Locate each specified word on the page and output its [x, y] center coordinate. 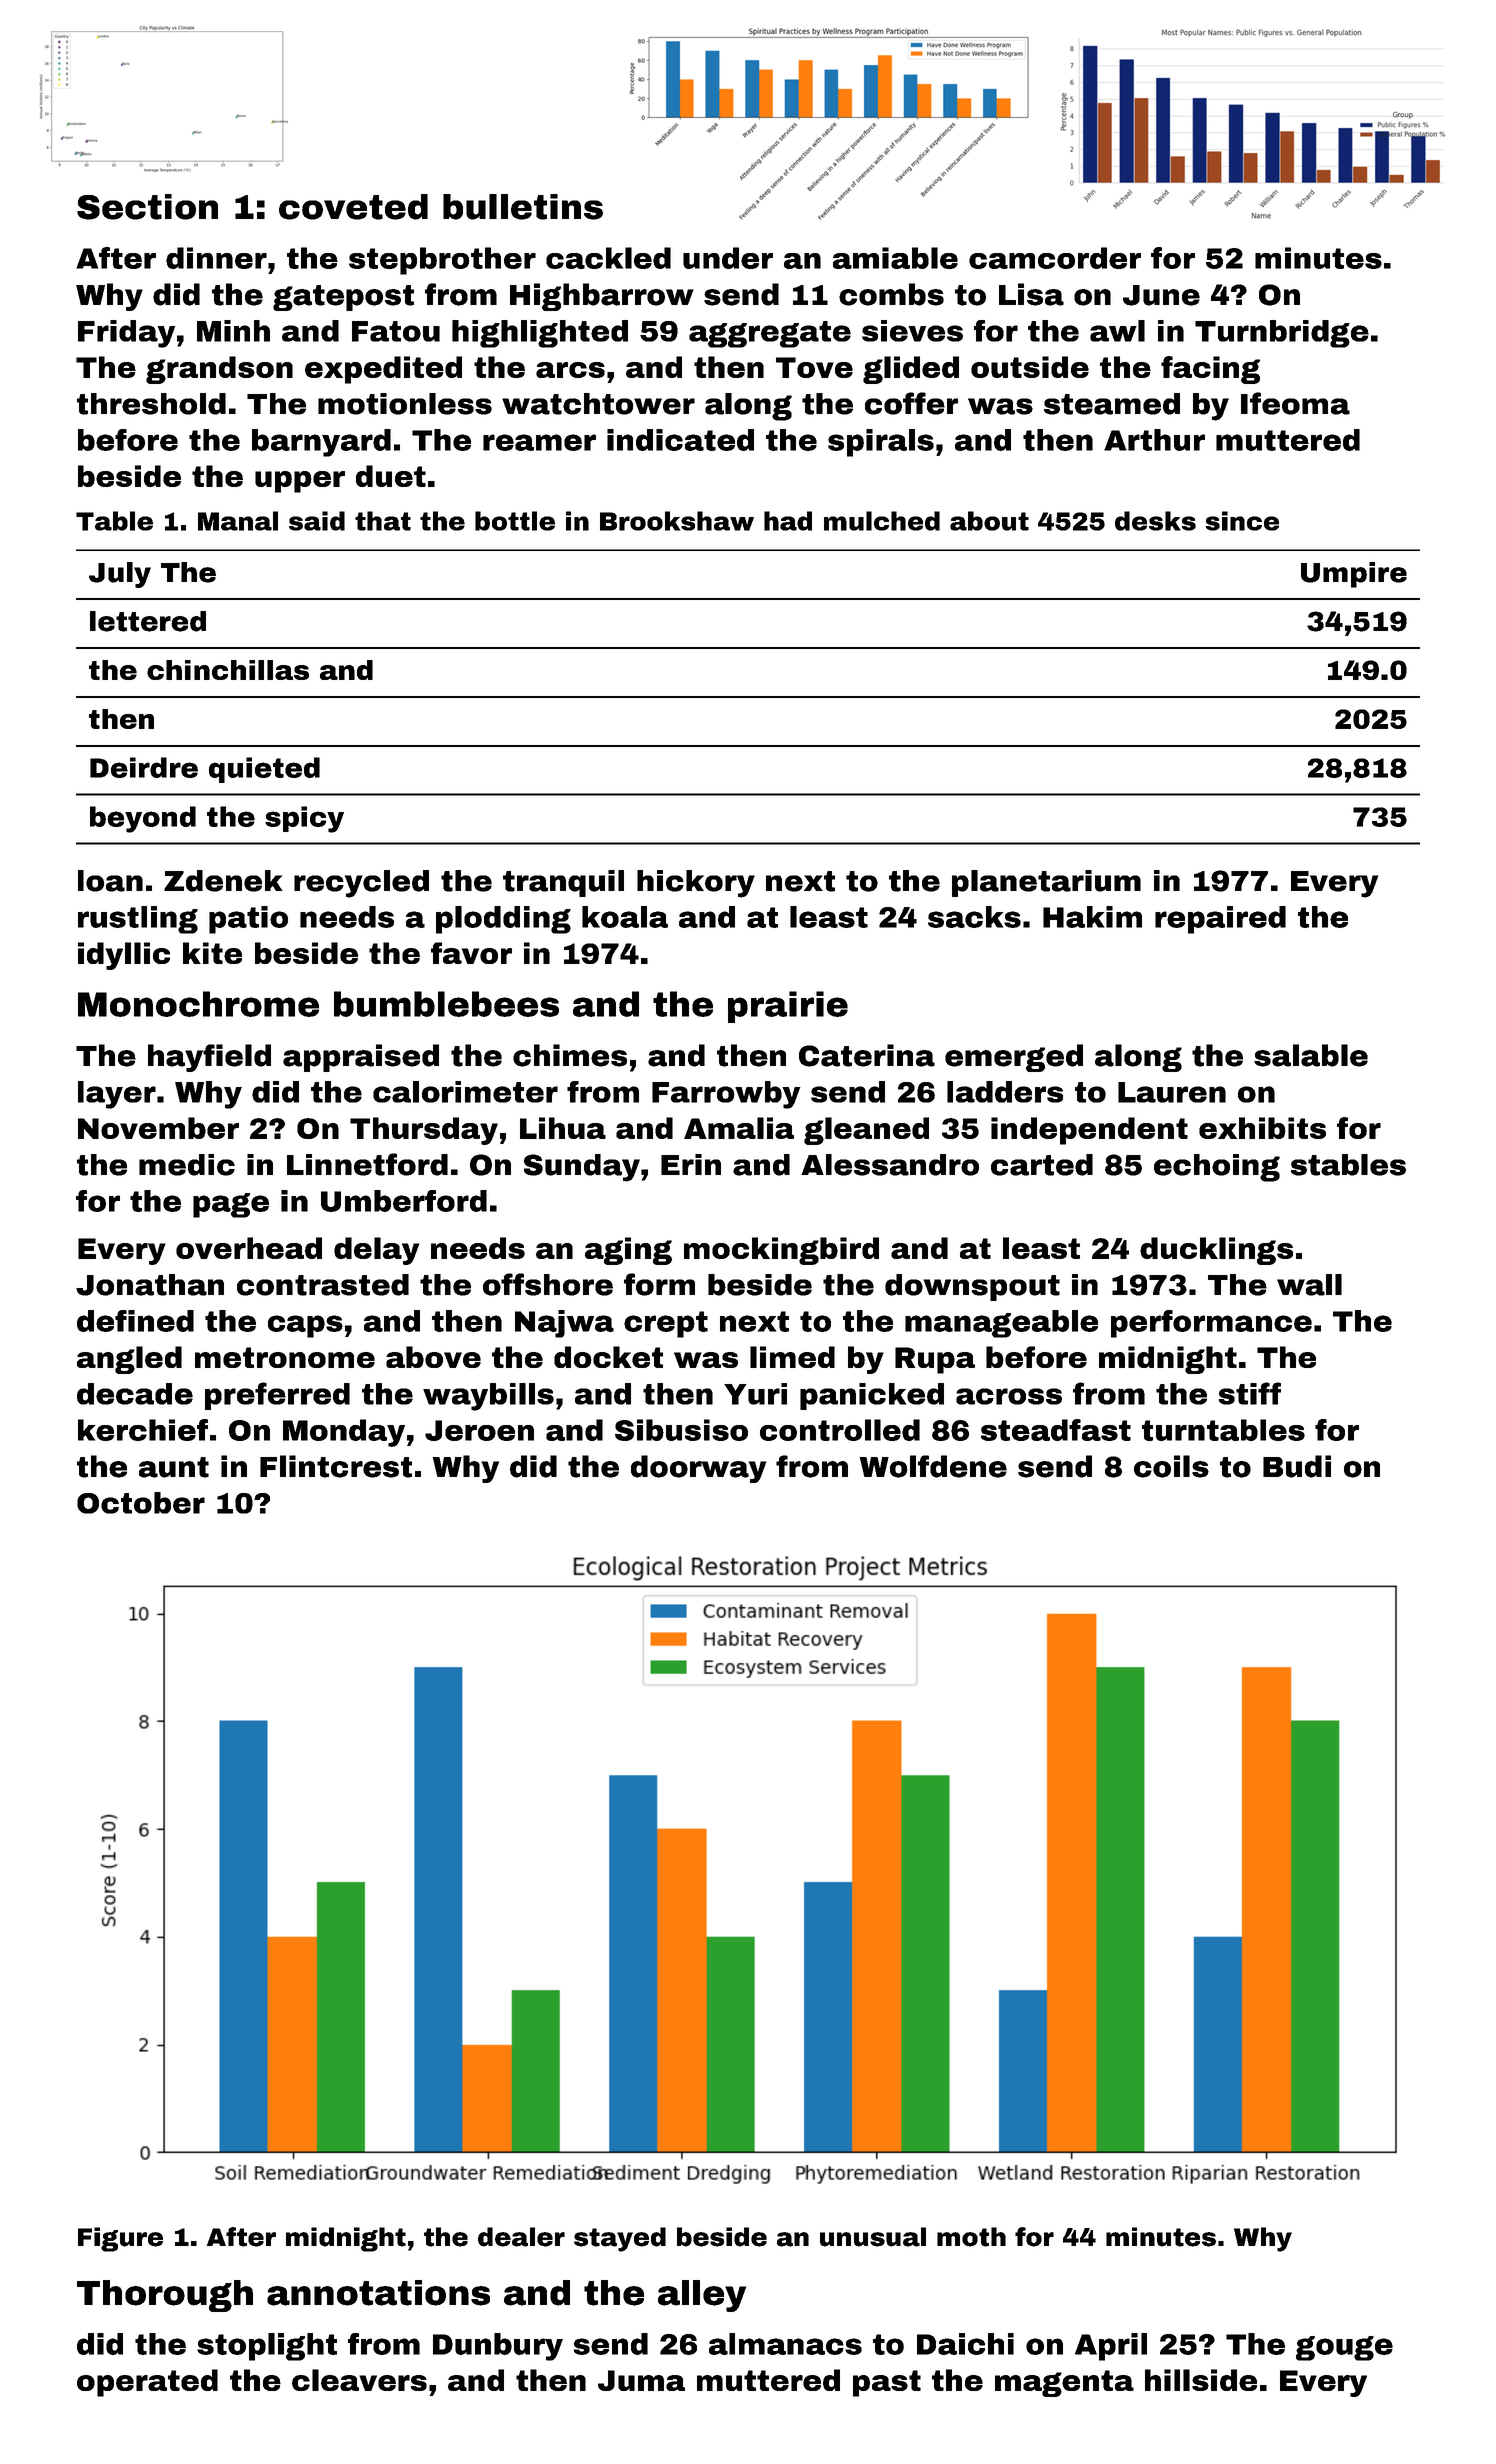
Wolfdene [933, 1466]
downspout [972, 1287]
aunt [174, 1467]
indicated [680, 440]
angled [129, 1360]
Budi [1297, 1466]
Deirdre [144, 767]
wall [1309, 1285]
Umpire [1354, 575]
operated [147, 2383]
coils [1171, 1466]
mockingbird [781, 1251]
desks [1155, 521]
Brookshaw [677, 521]
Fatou [396, 331]
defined [135, 1321]
